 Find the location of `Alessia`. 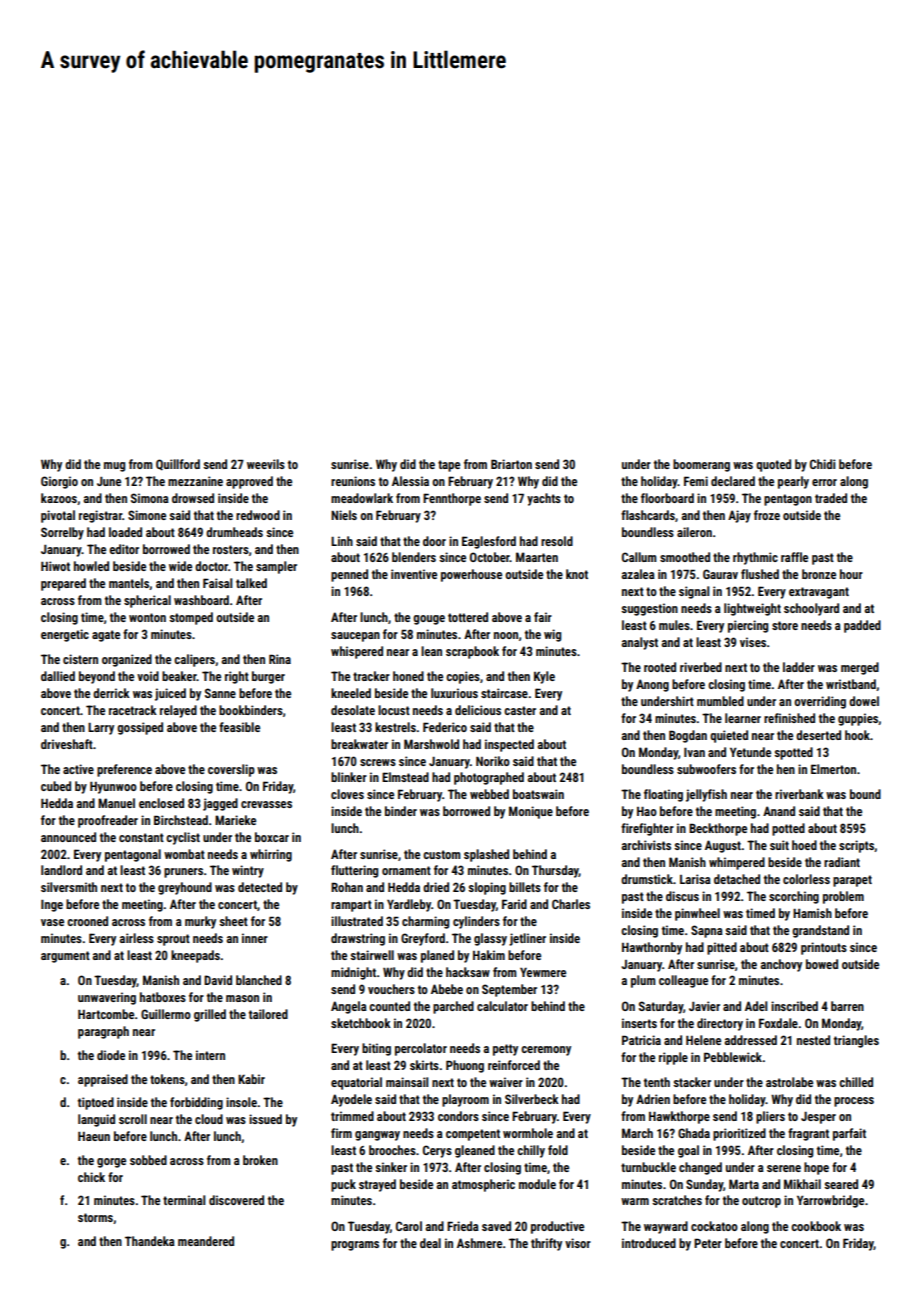

Alessia is located at coordinates (410, 481).
